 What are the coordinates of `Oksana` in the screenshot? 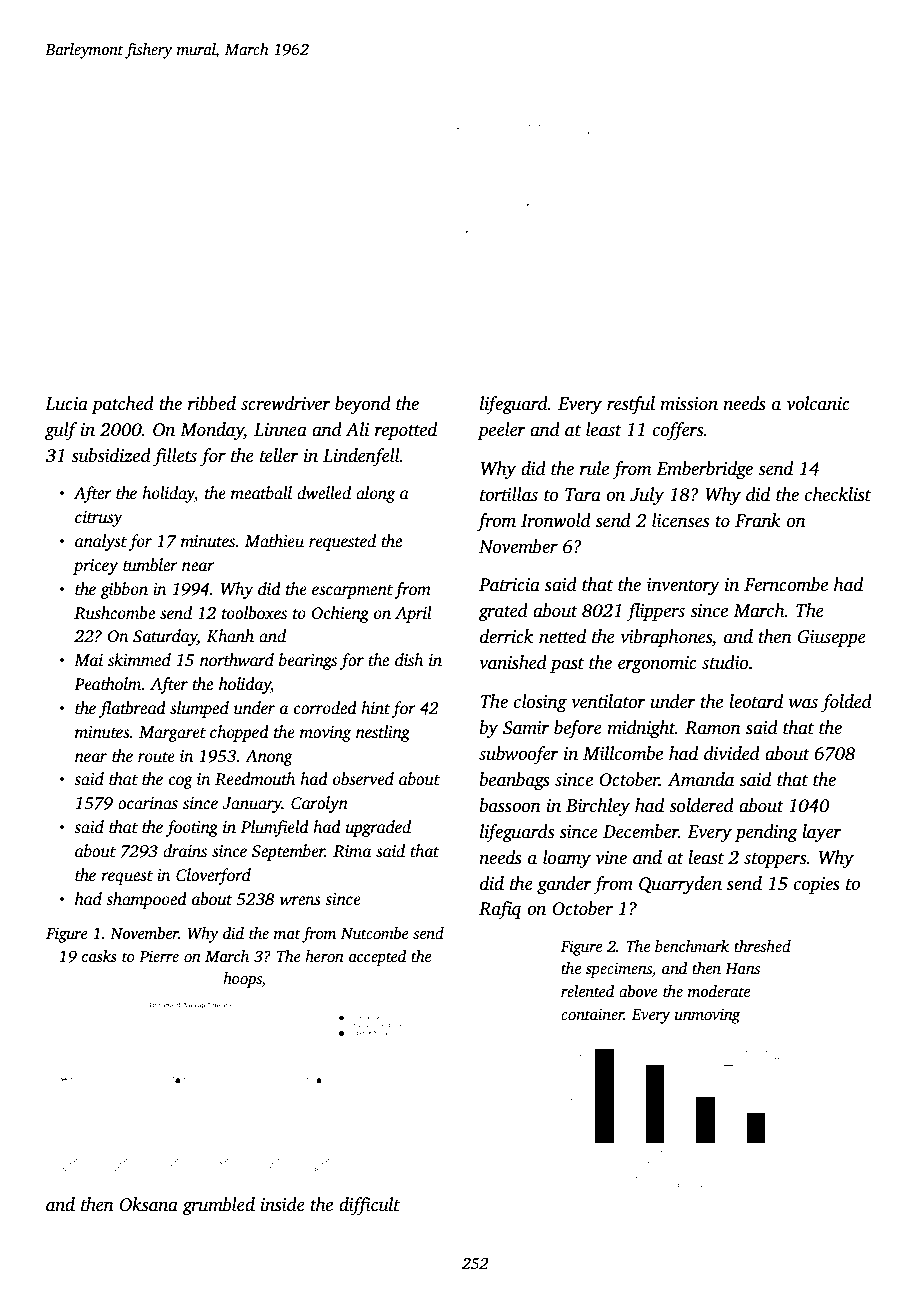 It's located at (149, 1204).
